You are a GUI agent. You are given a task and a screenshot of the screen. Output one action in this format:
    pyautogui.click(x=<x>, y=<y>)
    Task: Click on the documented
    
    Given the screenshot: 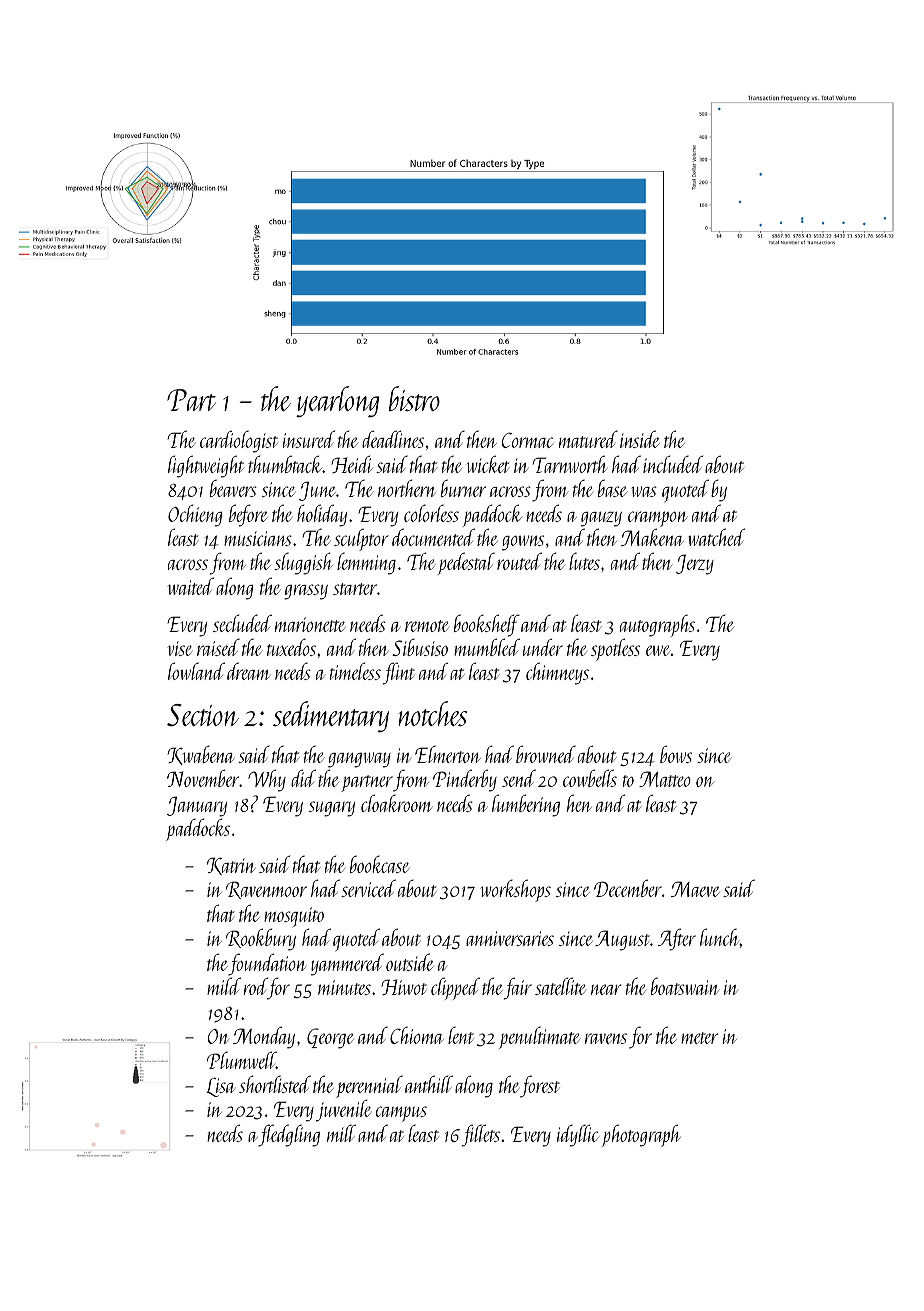 What is the action you would take?
    pyautogui.click(x=433, y=537)
